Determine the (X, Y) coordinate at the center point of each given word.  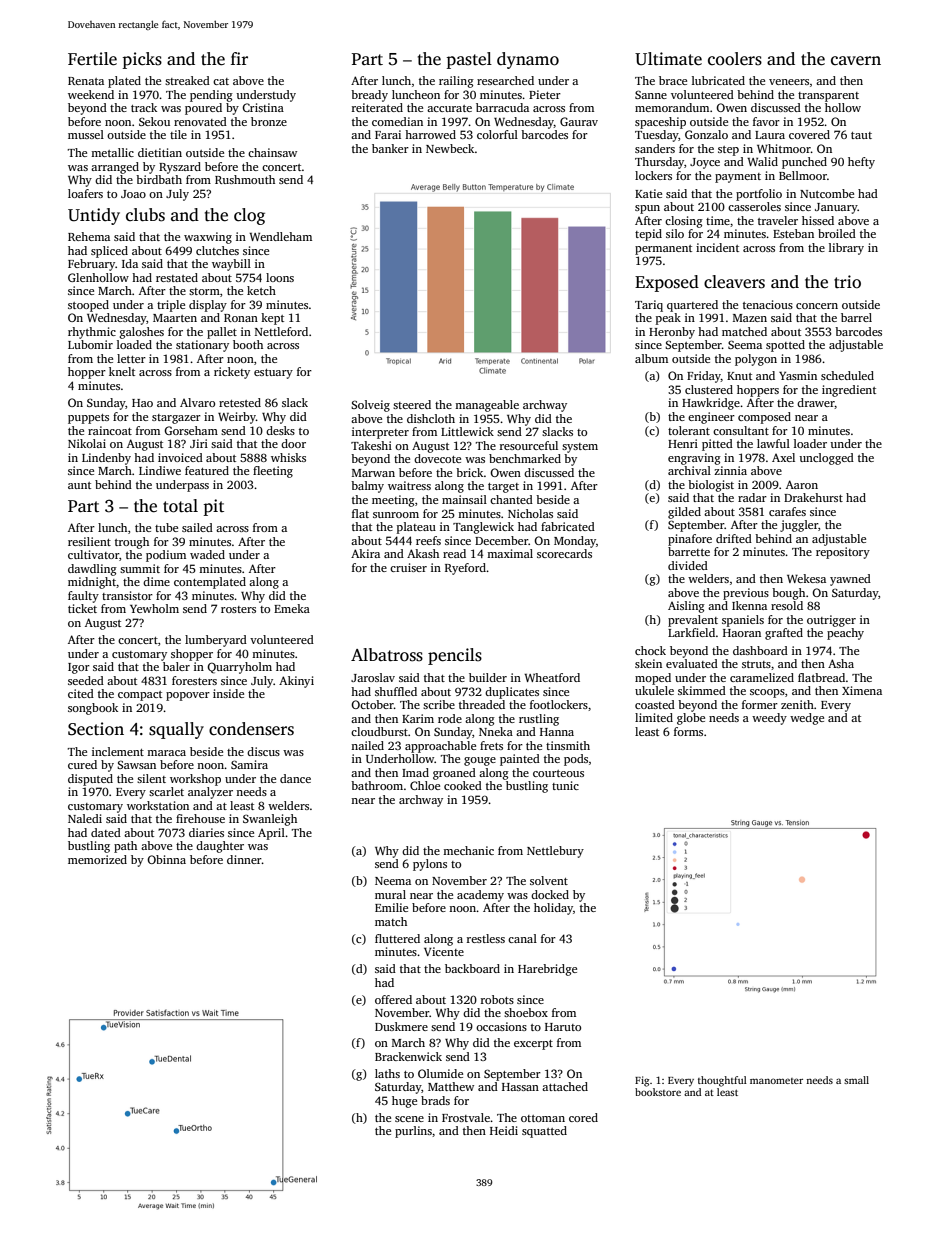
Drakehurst (813, 497)
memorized (97, 859)
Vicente (444, 951)
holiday (553, 909)
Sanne (651, 94)
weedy (769, 719)
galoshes (141, 333)
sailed (197, 527)
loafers (85, 193)
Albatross (387, 655)
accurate (449, 108)
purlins (413, 1132)
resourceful (529, 445)
